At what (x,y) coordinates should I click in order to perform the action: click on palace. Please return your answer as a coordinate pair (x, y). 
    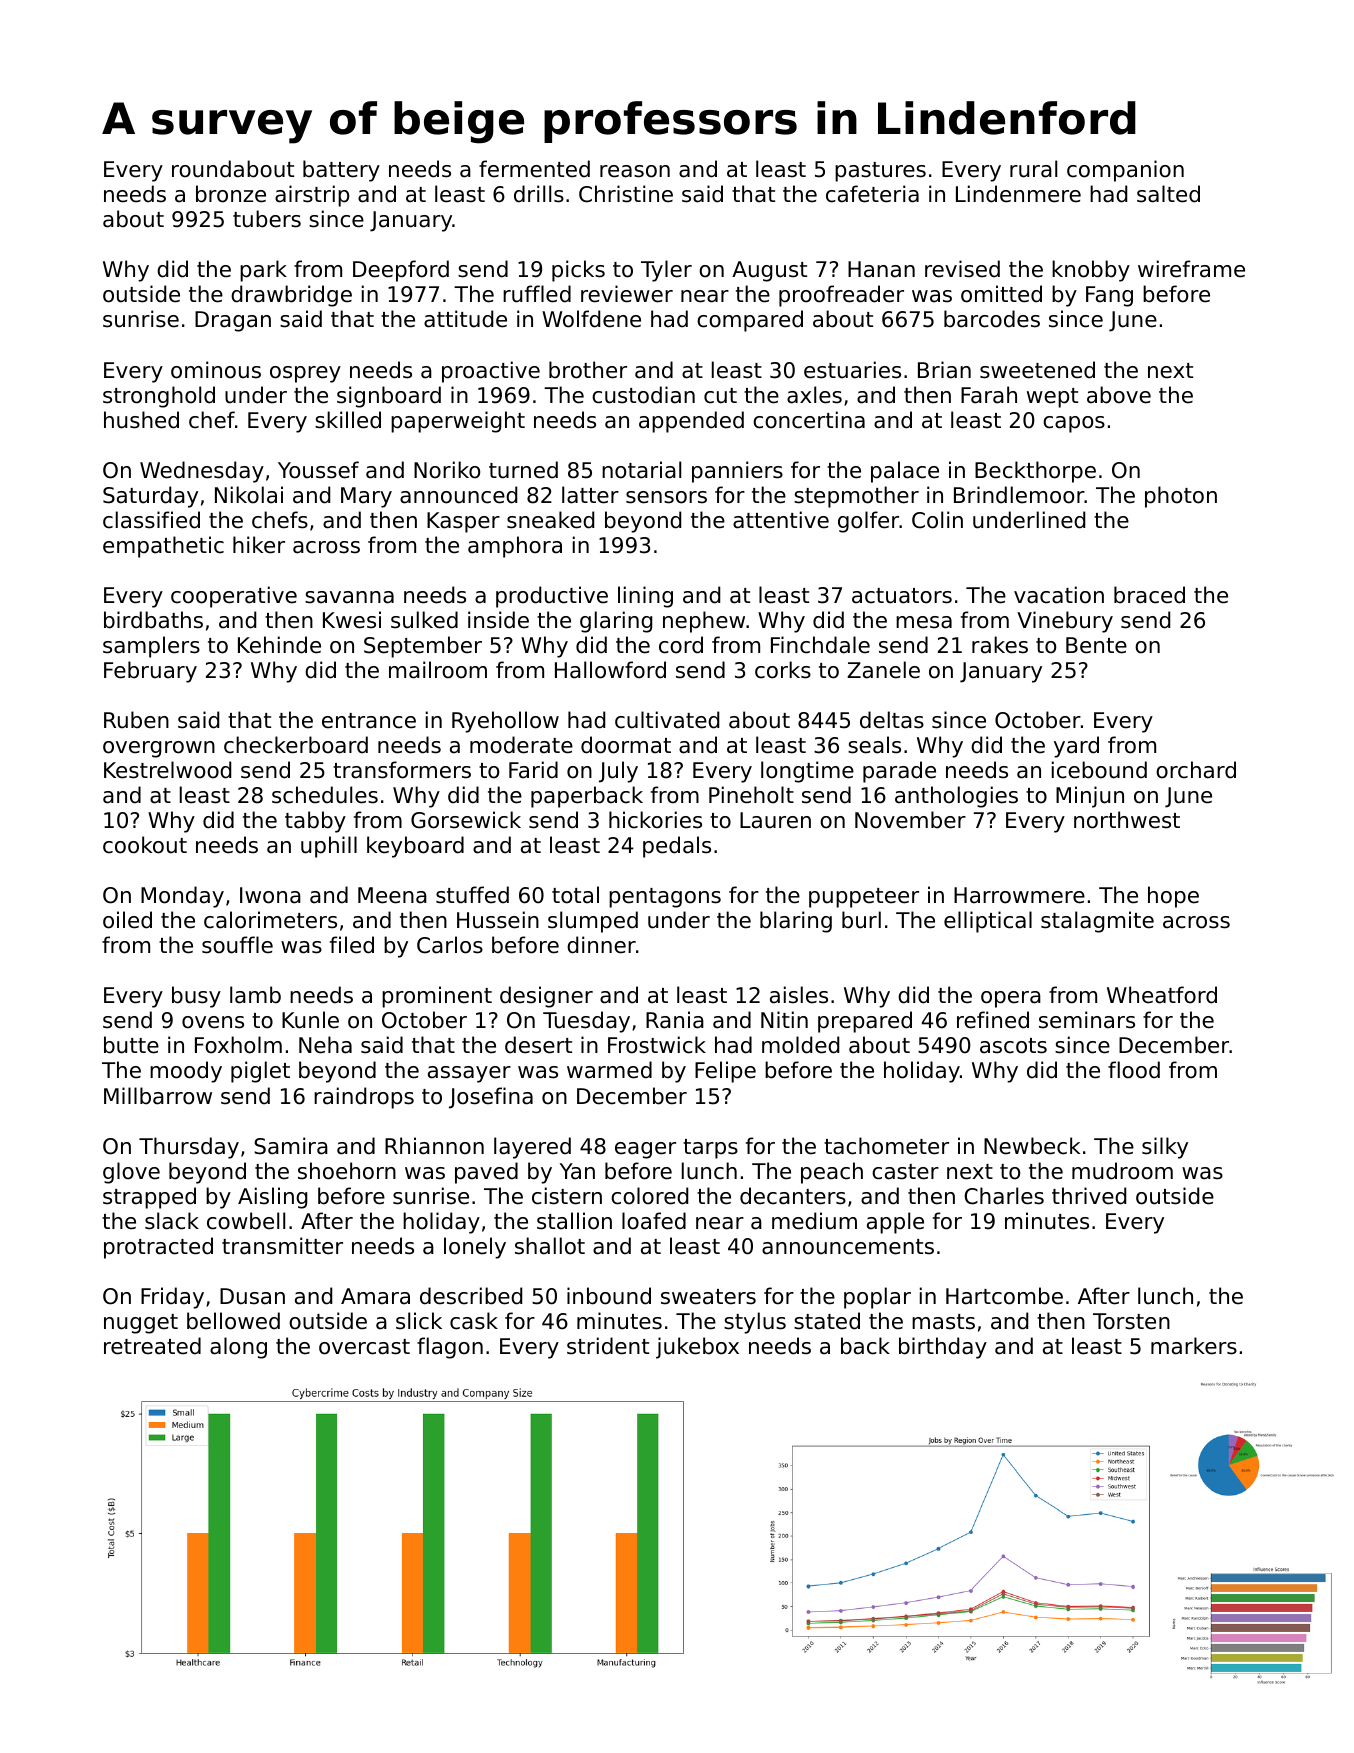
    Looking at the image, I should click on (905, 472).
